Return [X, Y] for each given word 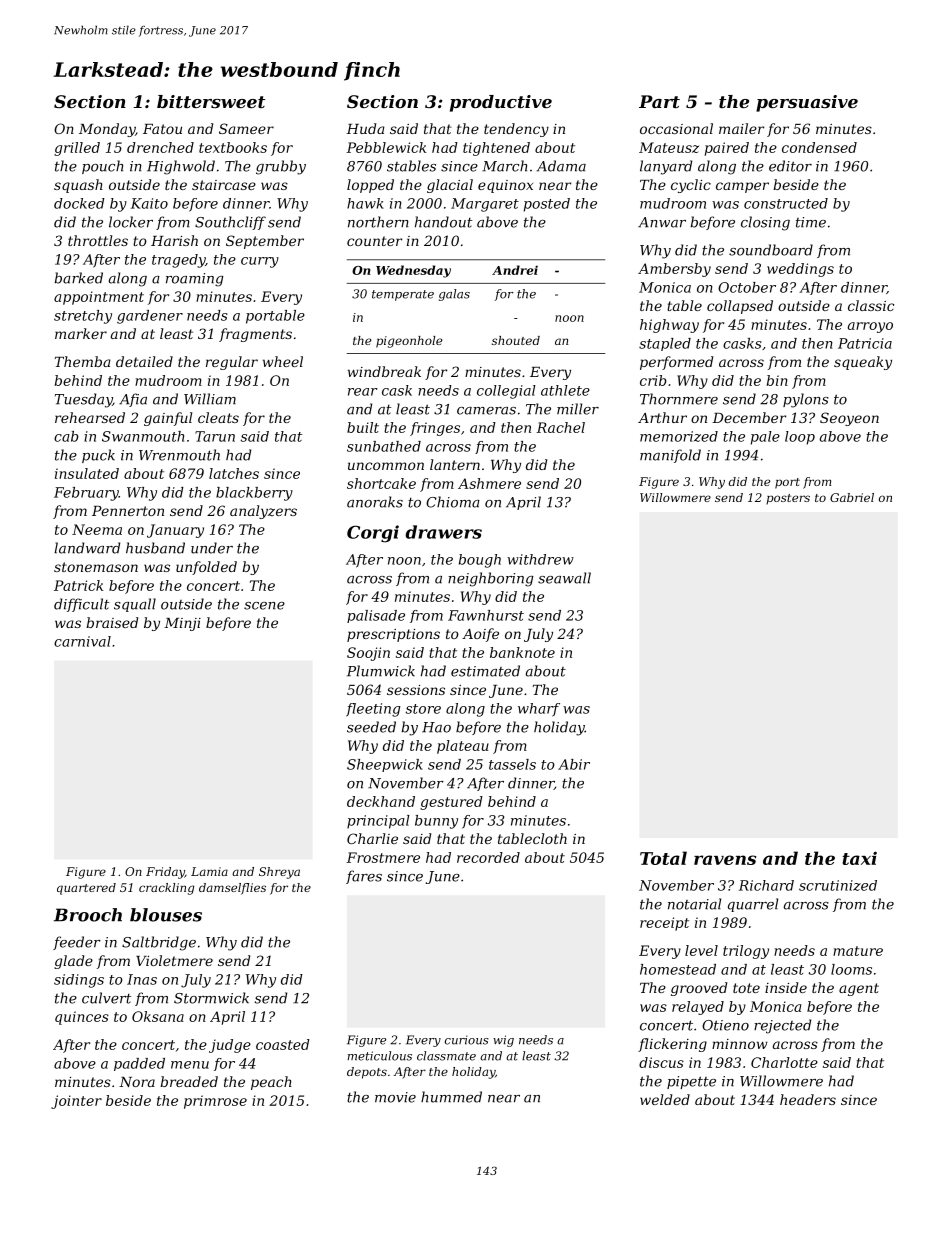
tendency [516, 130]
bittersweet [211, 101]
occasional [676, 128]
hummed [451, 1097]
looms [851, 969]
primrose [215, 1102]
